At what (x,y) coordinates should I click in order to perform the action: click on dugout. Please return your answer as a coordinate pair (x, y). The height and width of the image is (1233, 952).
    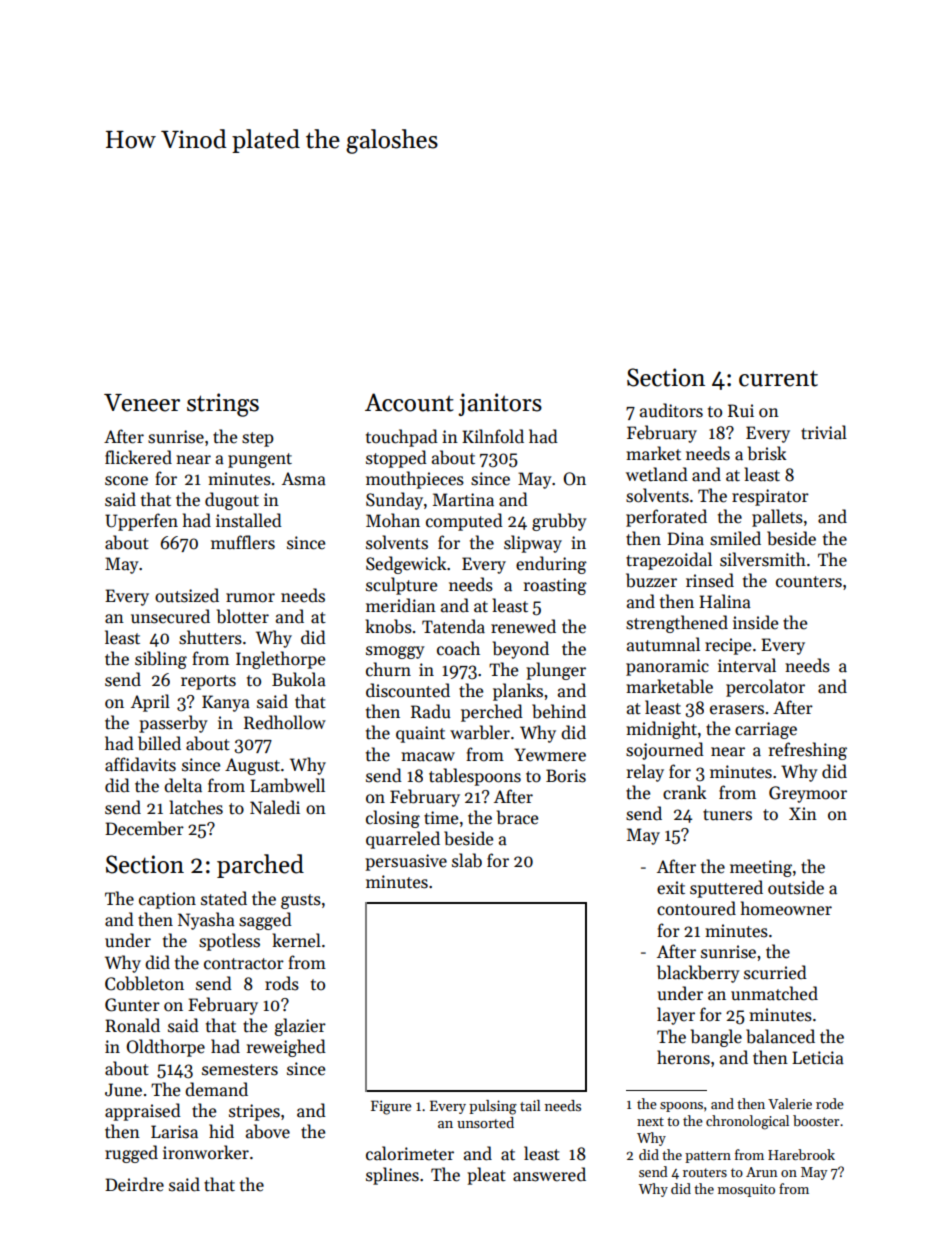
    Looking at the image, I should click on (232, 501).
